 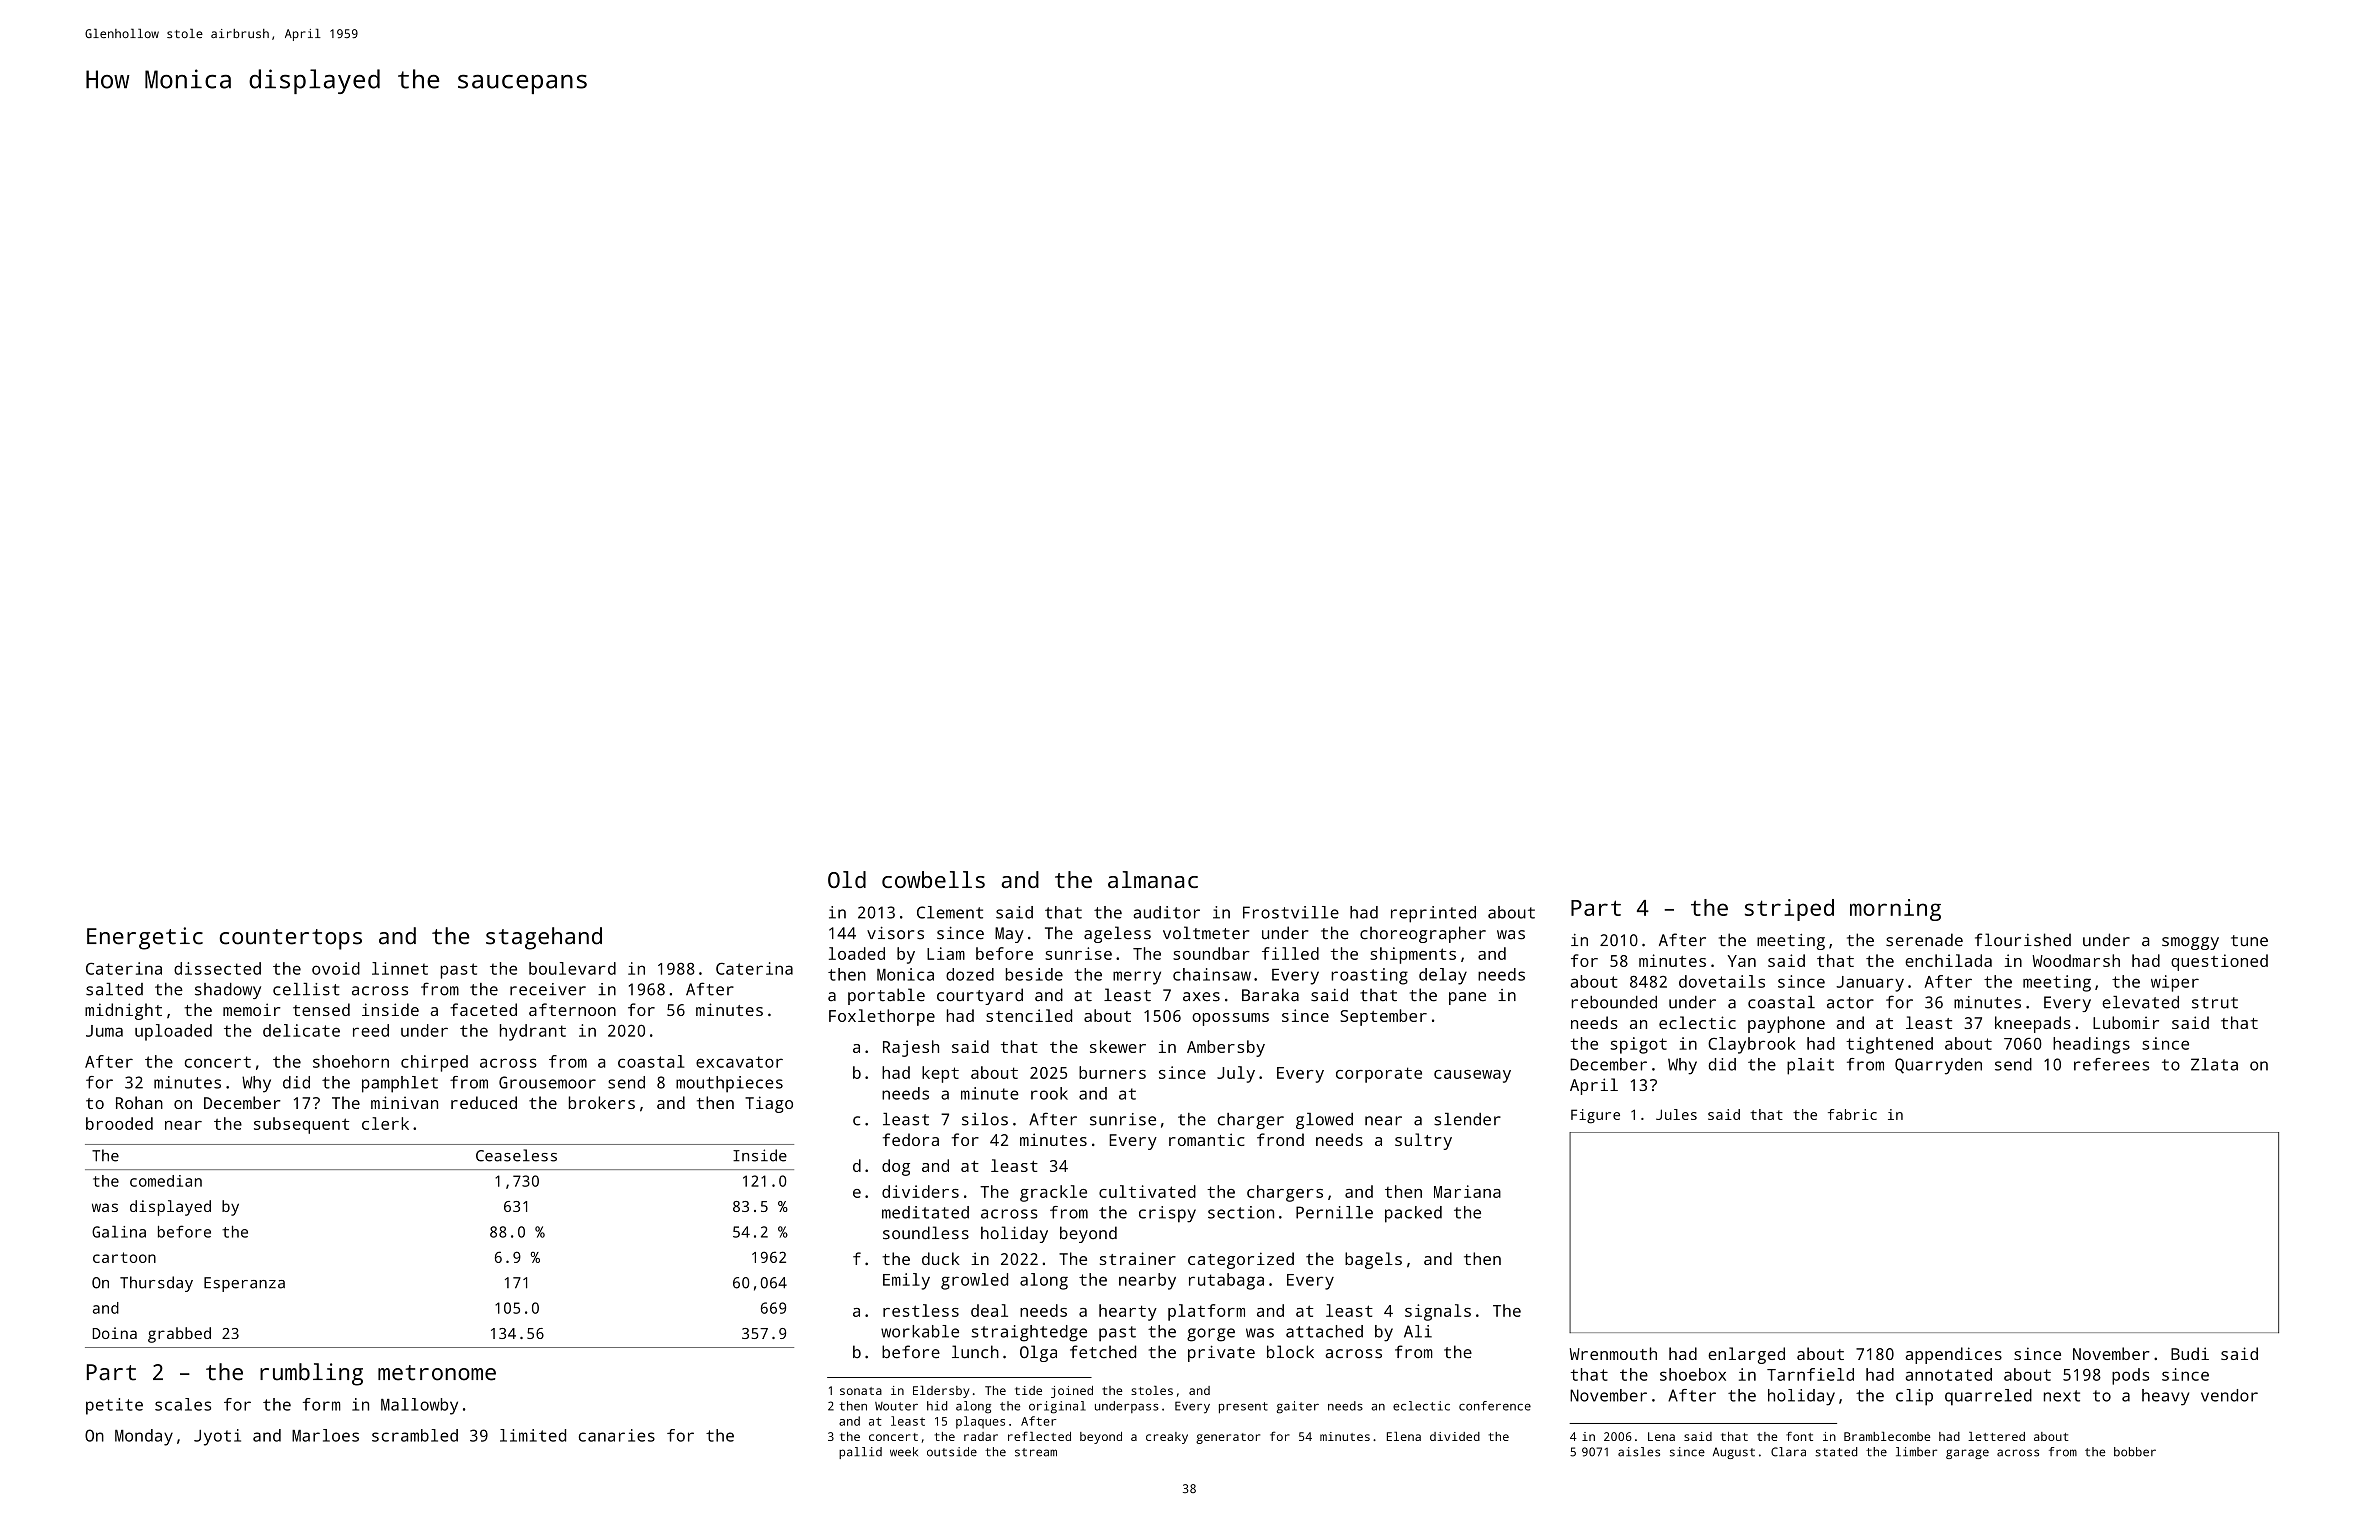 What do you see at coordinates (1810, 1066) in the screenshot?
I see `plait` at bounding box center [1810, 1066].
